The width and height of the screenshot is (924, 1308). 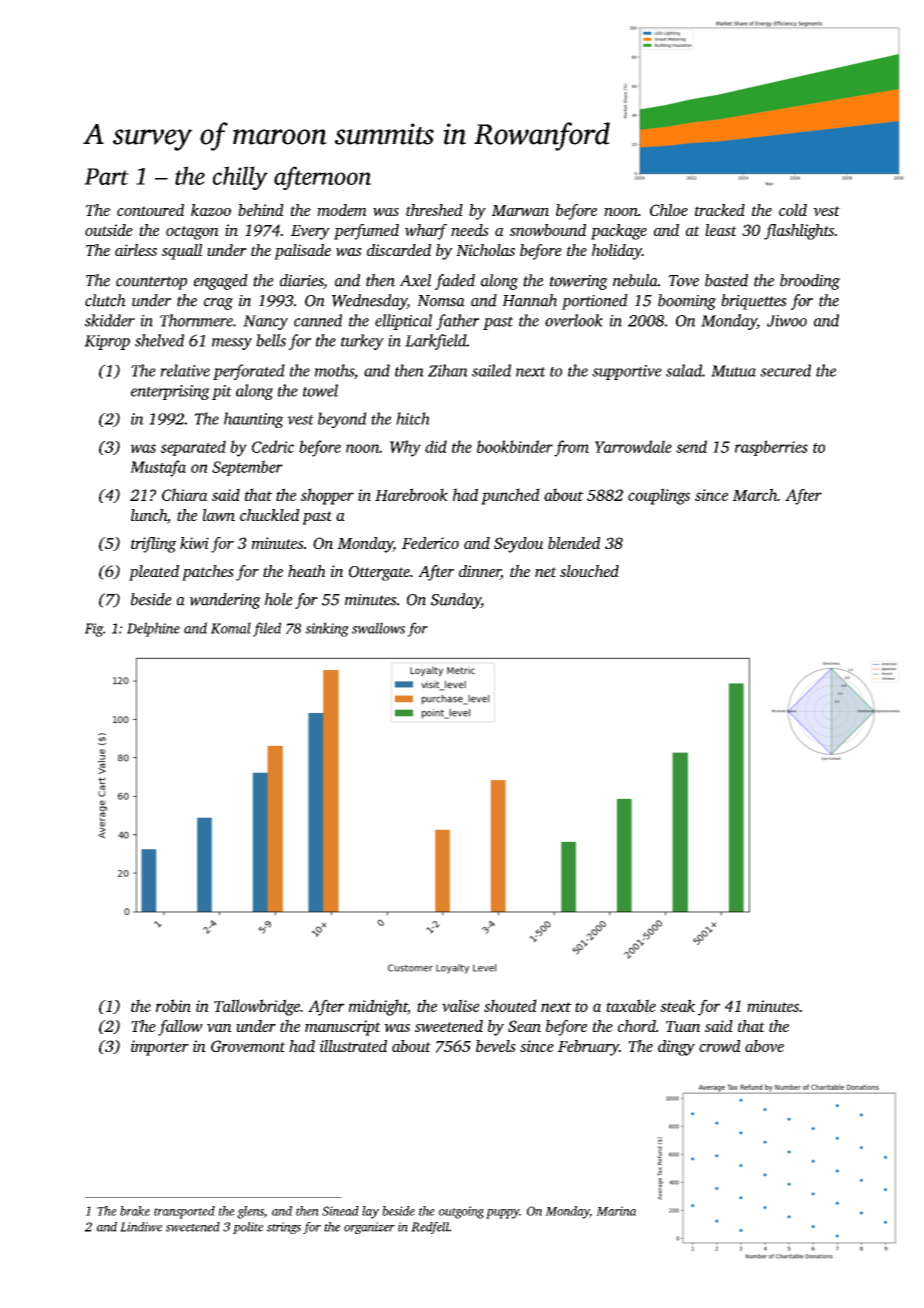 What do you see at coordinates (173, 1005) in the screenshot?
I see `robin` at bounding box center [173, 1005].
